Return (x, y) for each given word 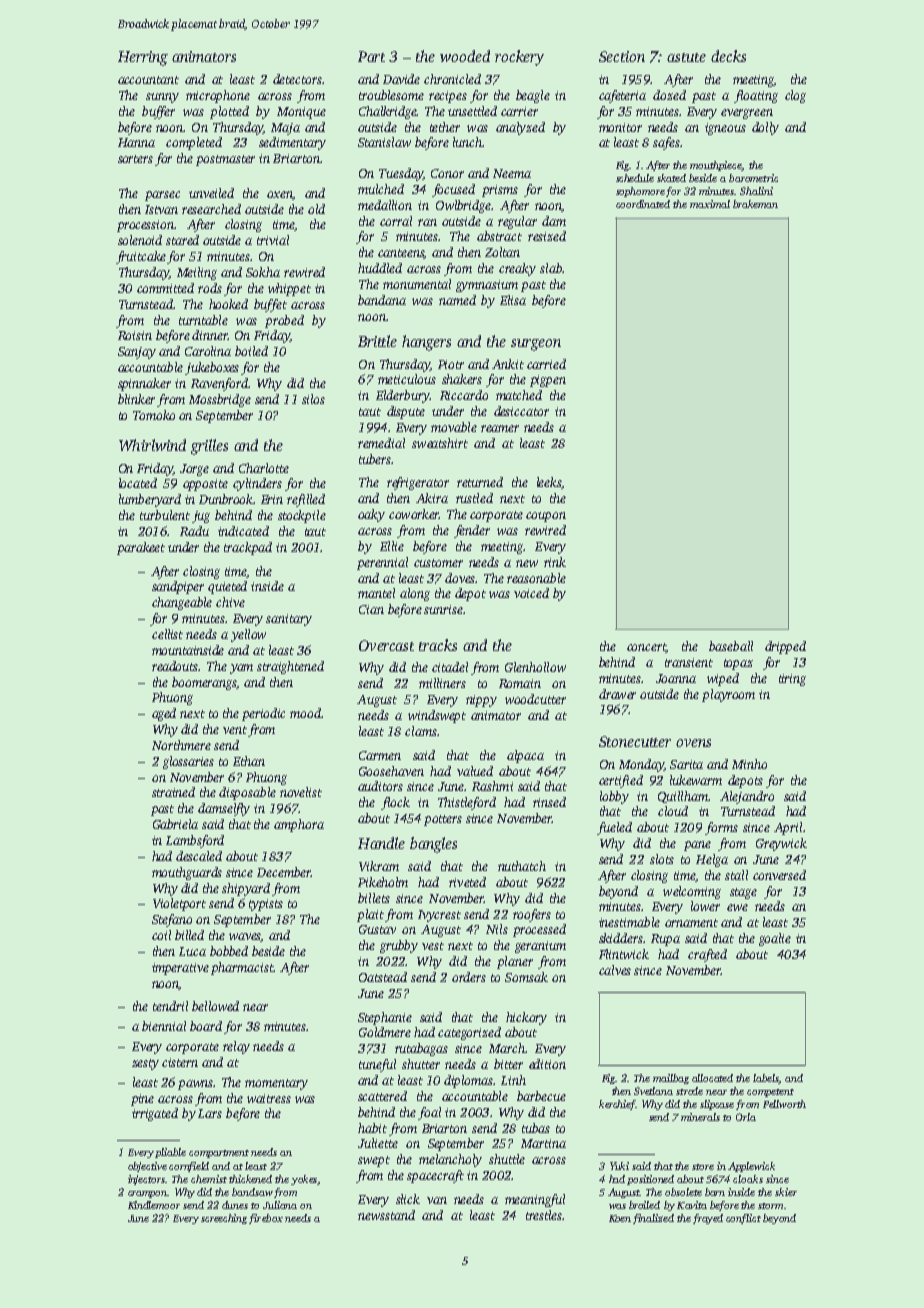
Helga (712, 860)
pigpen (548, 381)
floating (756, 96)
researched (211, 209)
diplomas (469, 1081)
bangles (433, 845)
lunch (467, 142)
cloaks (748, 1179)
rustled (474, 498)
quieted (227, 587)
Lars (210, 1113)
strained (173, 792)
